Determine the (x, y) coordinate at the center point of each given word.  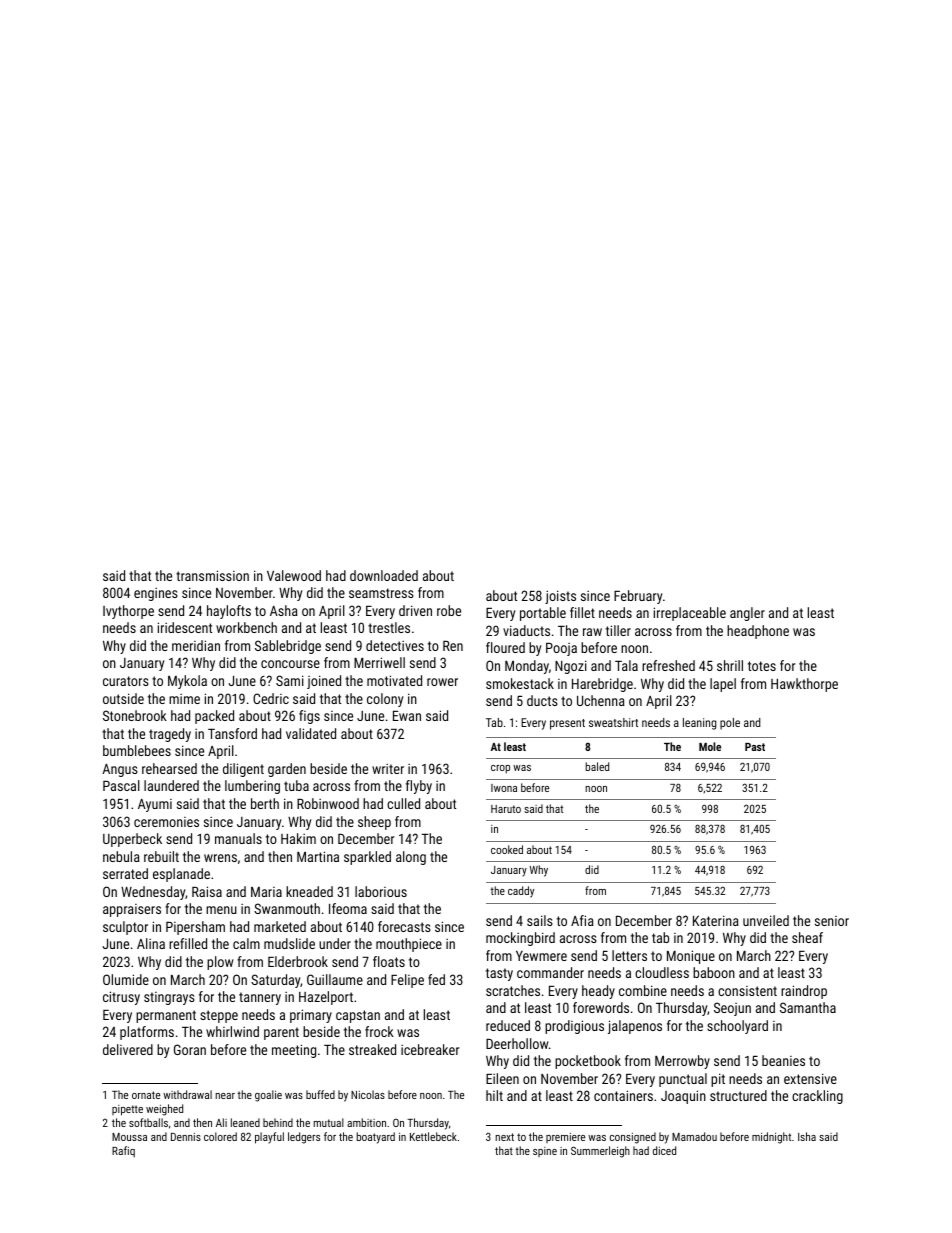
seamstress (381, 593)
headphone (758, 632)
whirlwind (232, 1031)
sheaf (807, 937)
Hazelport (326, 998)
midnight (771, 1138)
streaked (372, 1049)
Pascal (121, 785)
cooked (507, 849)
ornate (146, 1095)
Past (755, 747)
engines (156, 594)
